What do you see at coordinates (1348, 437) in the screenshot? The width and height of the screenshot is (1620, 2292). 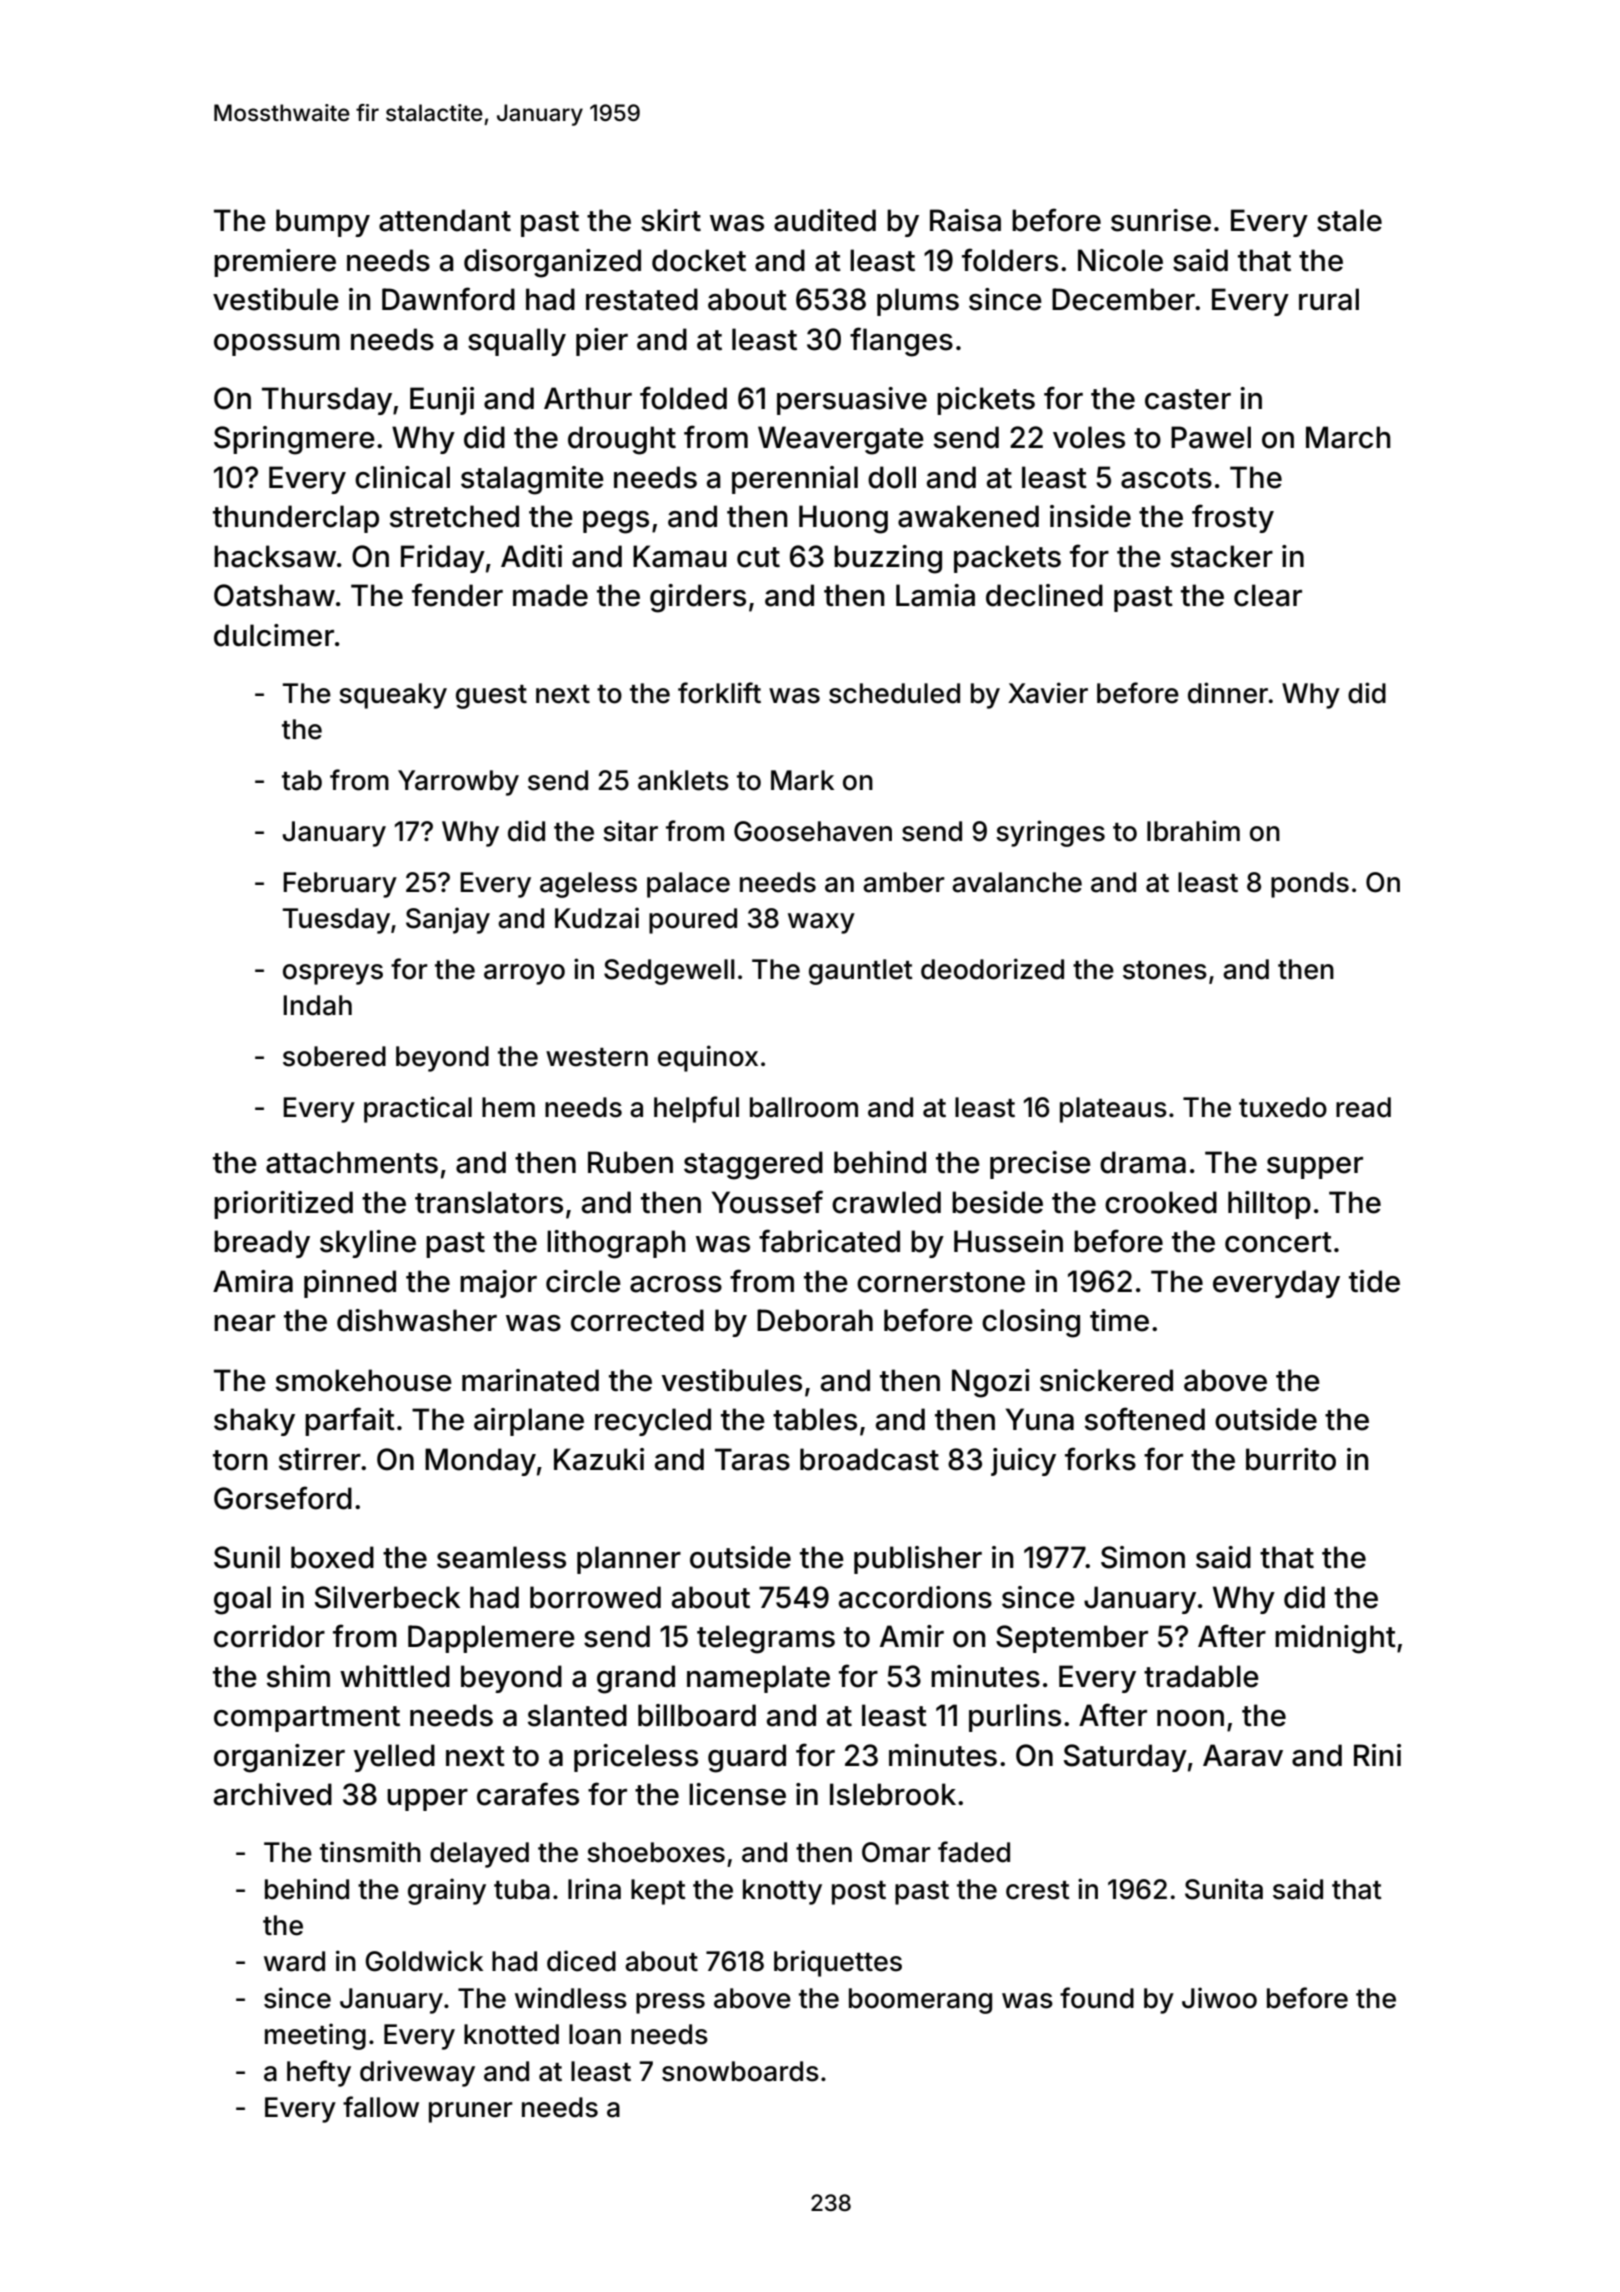 I see `March` at bounding box center [1348, 437].
